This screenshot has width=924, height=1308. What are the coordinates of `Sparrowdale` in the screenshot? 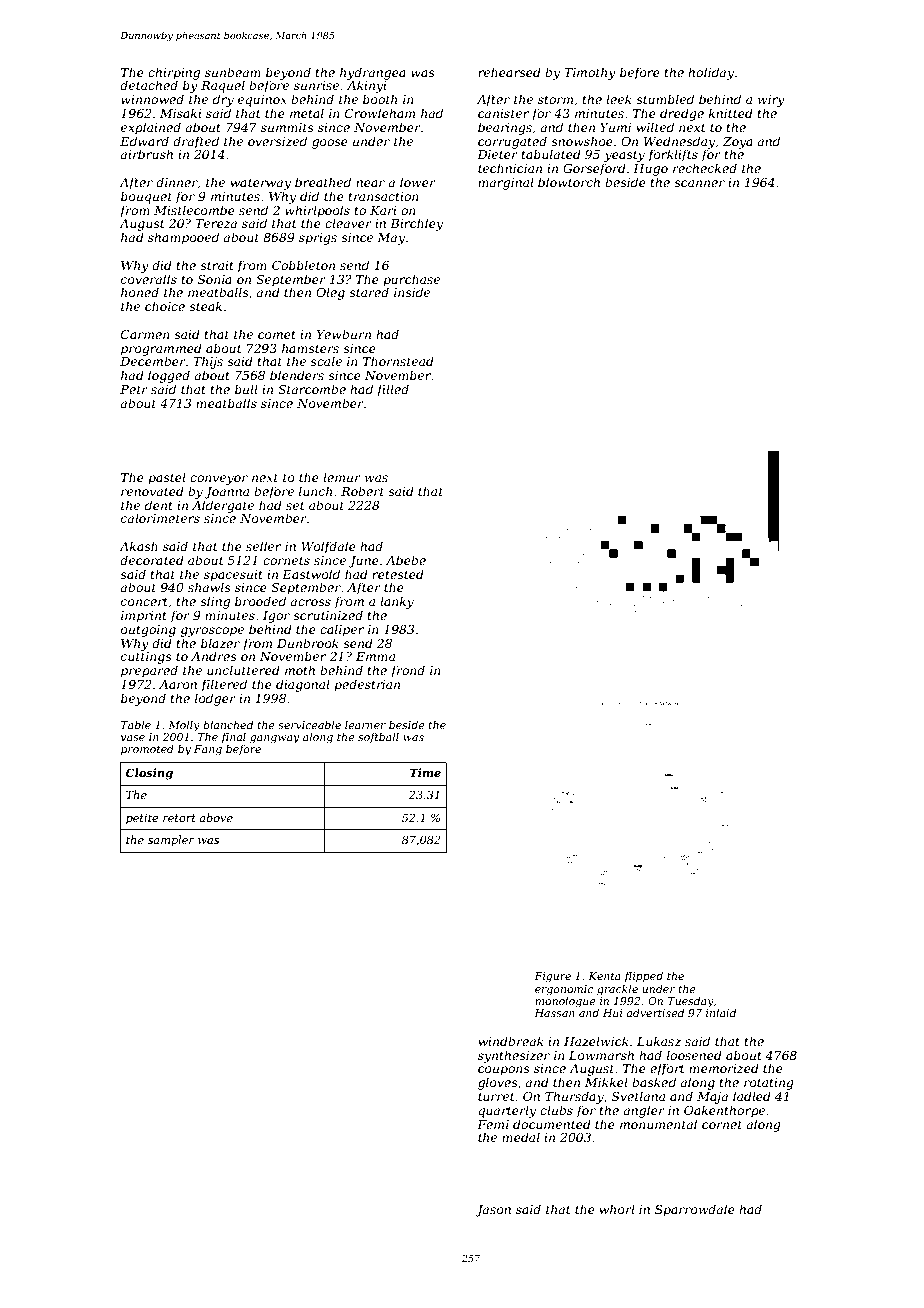 It's located at (695, 1210).
